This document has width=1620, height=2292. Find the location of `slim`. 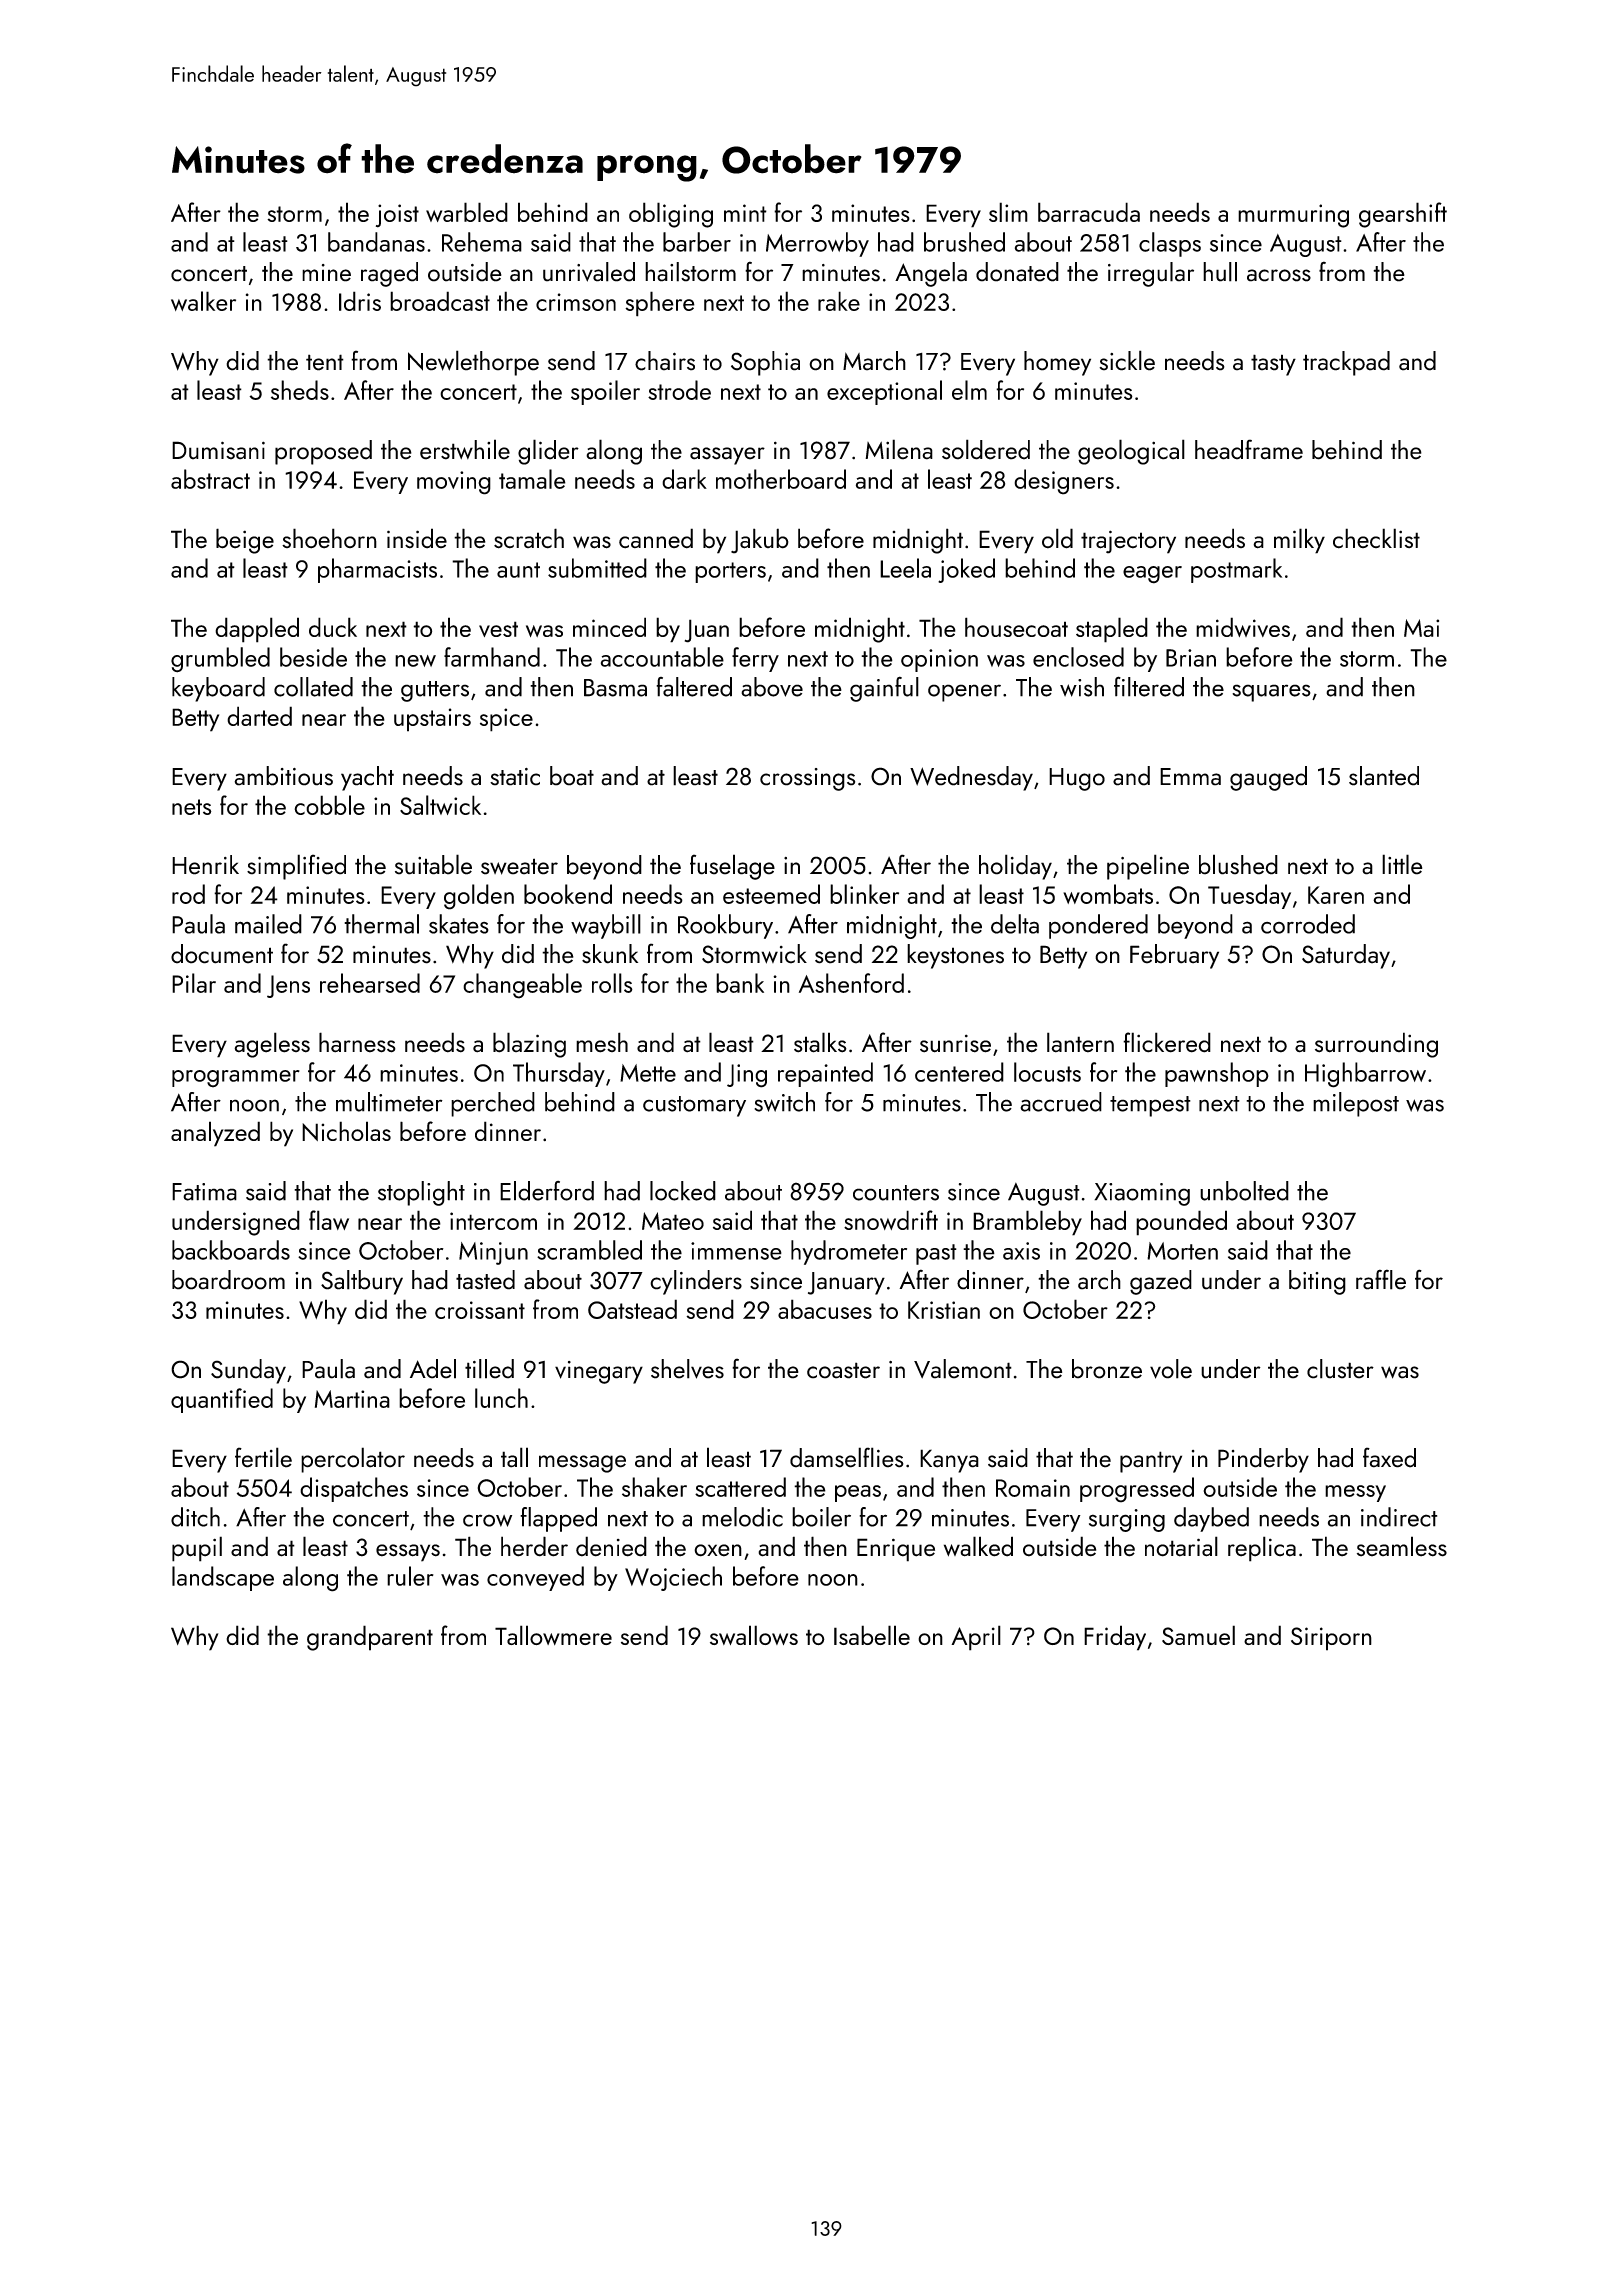

slim is located at coordinates (1008, 212).
